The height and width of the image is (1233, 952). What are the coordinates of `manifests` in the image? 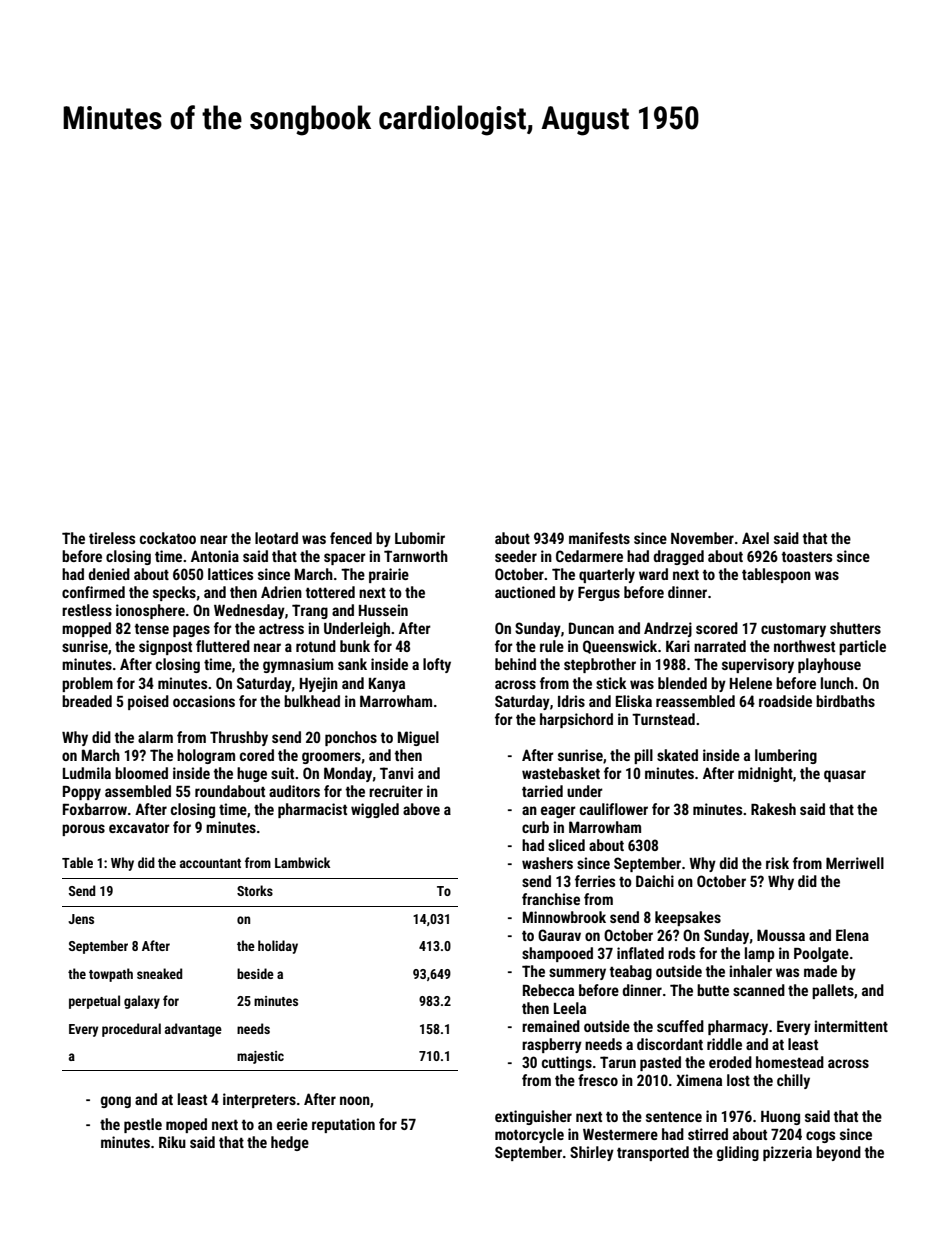 It's located at (599, 538).
